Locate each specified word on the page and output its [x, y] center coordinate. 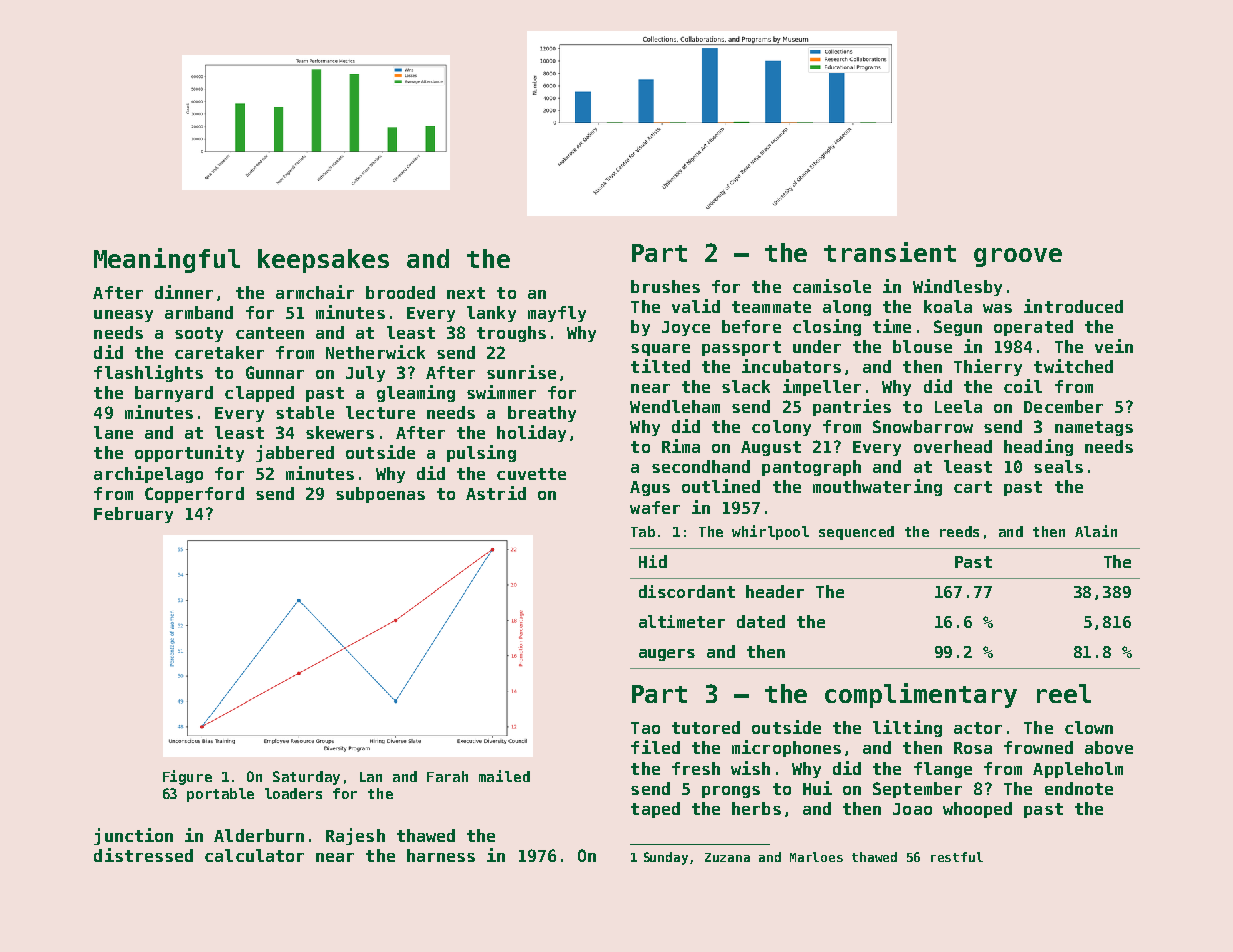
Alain [1096, 531]
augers [667, 655]
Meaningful [167, 260]
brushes [665, 286]
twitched [1073, 366]
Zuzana [727, 857]
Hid [653, 561]
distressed [143, 855]
